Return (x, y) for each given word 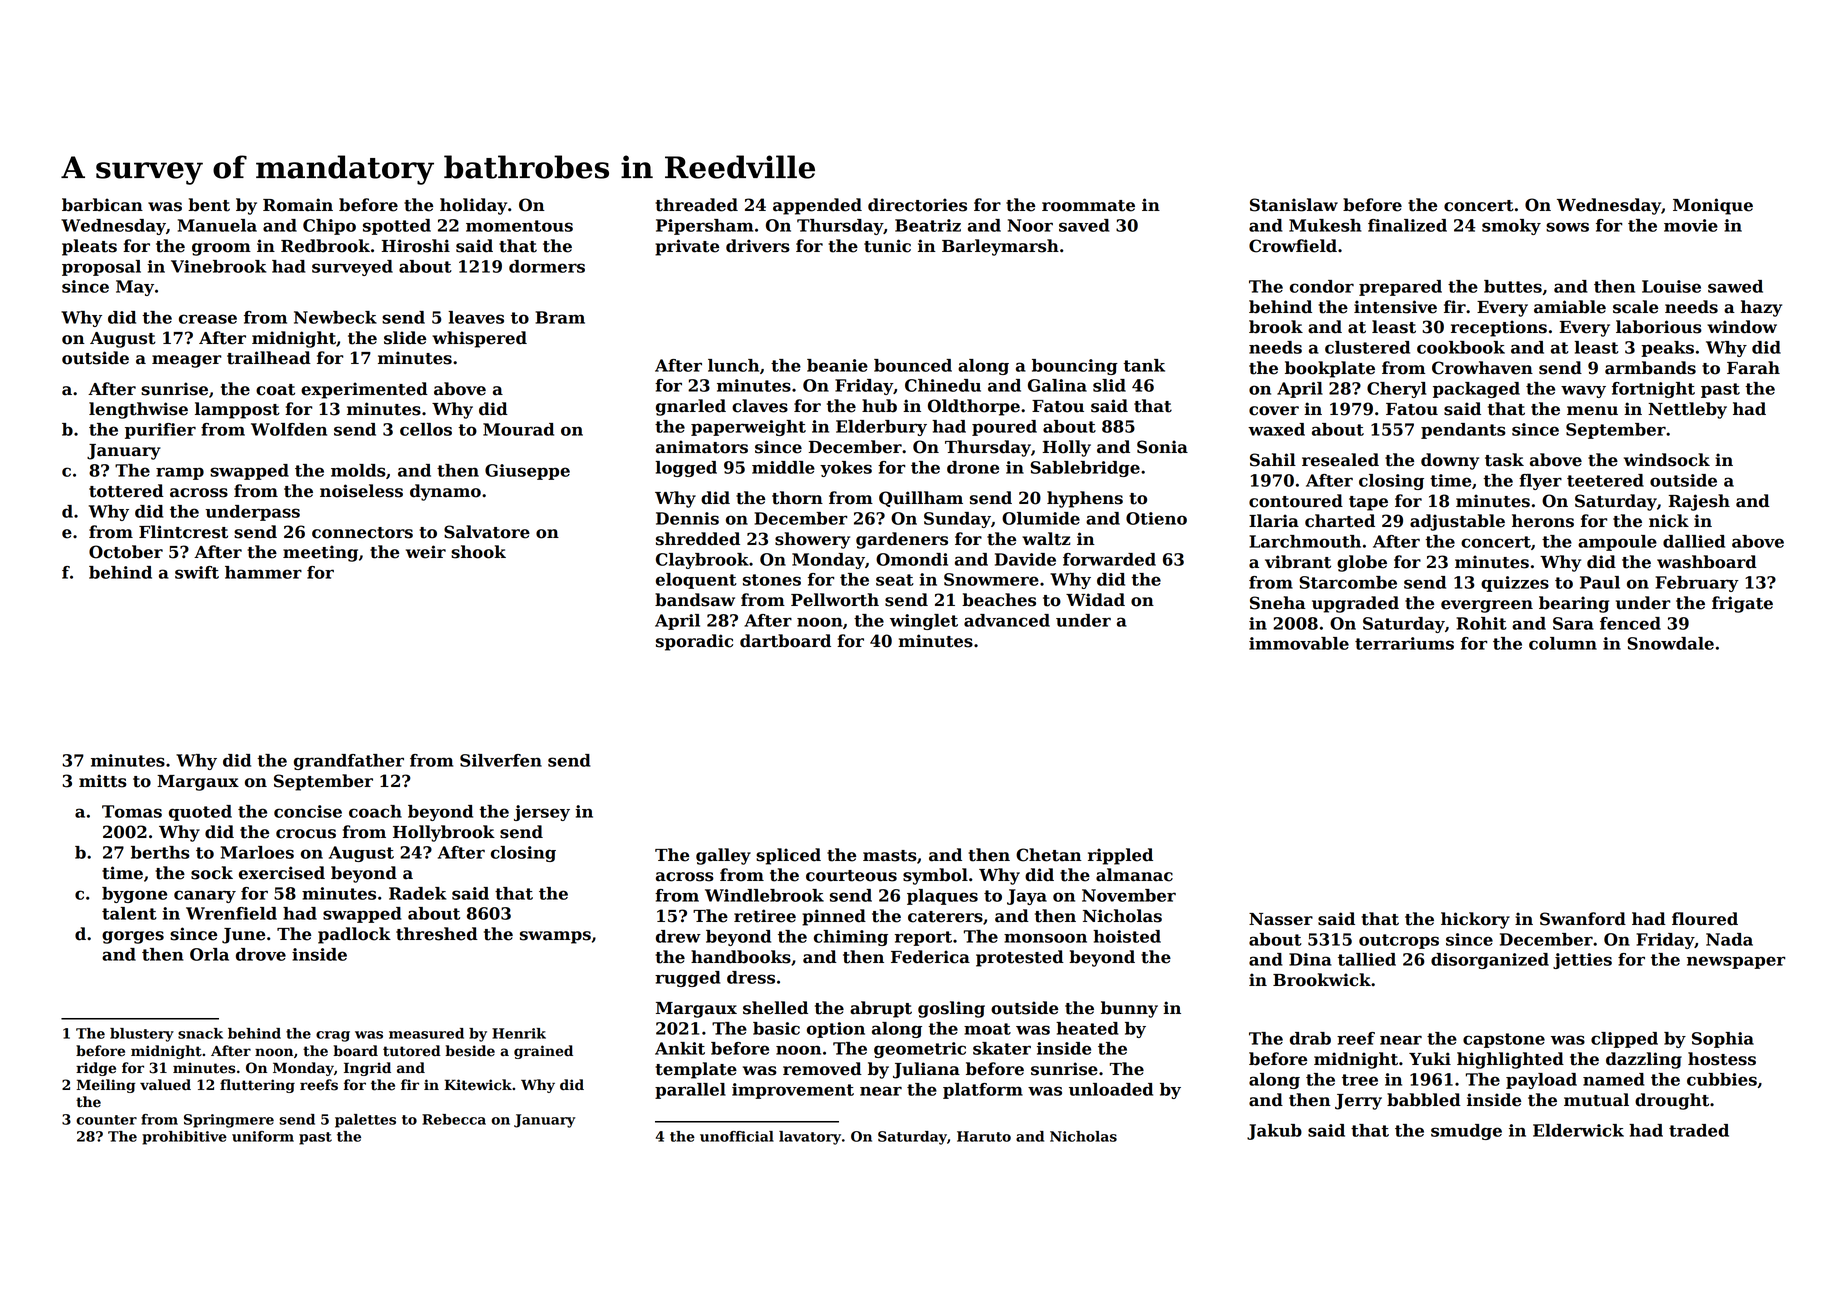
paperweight (748, 428)
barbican (102, 205)
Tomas (132, 811)
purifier (160, 431)
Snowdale (1670, 643)
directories (917, 205)
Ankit (680, 1048)
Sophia (1723, 1040)
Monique (1713, 206)
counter (106, 1120)
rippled (1120, 856)
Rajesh (1699, 502)
